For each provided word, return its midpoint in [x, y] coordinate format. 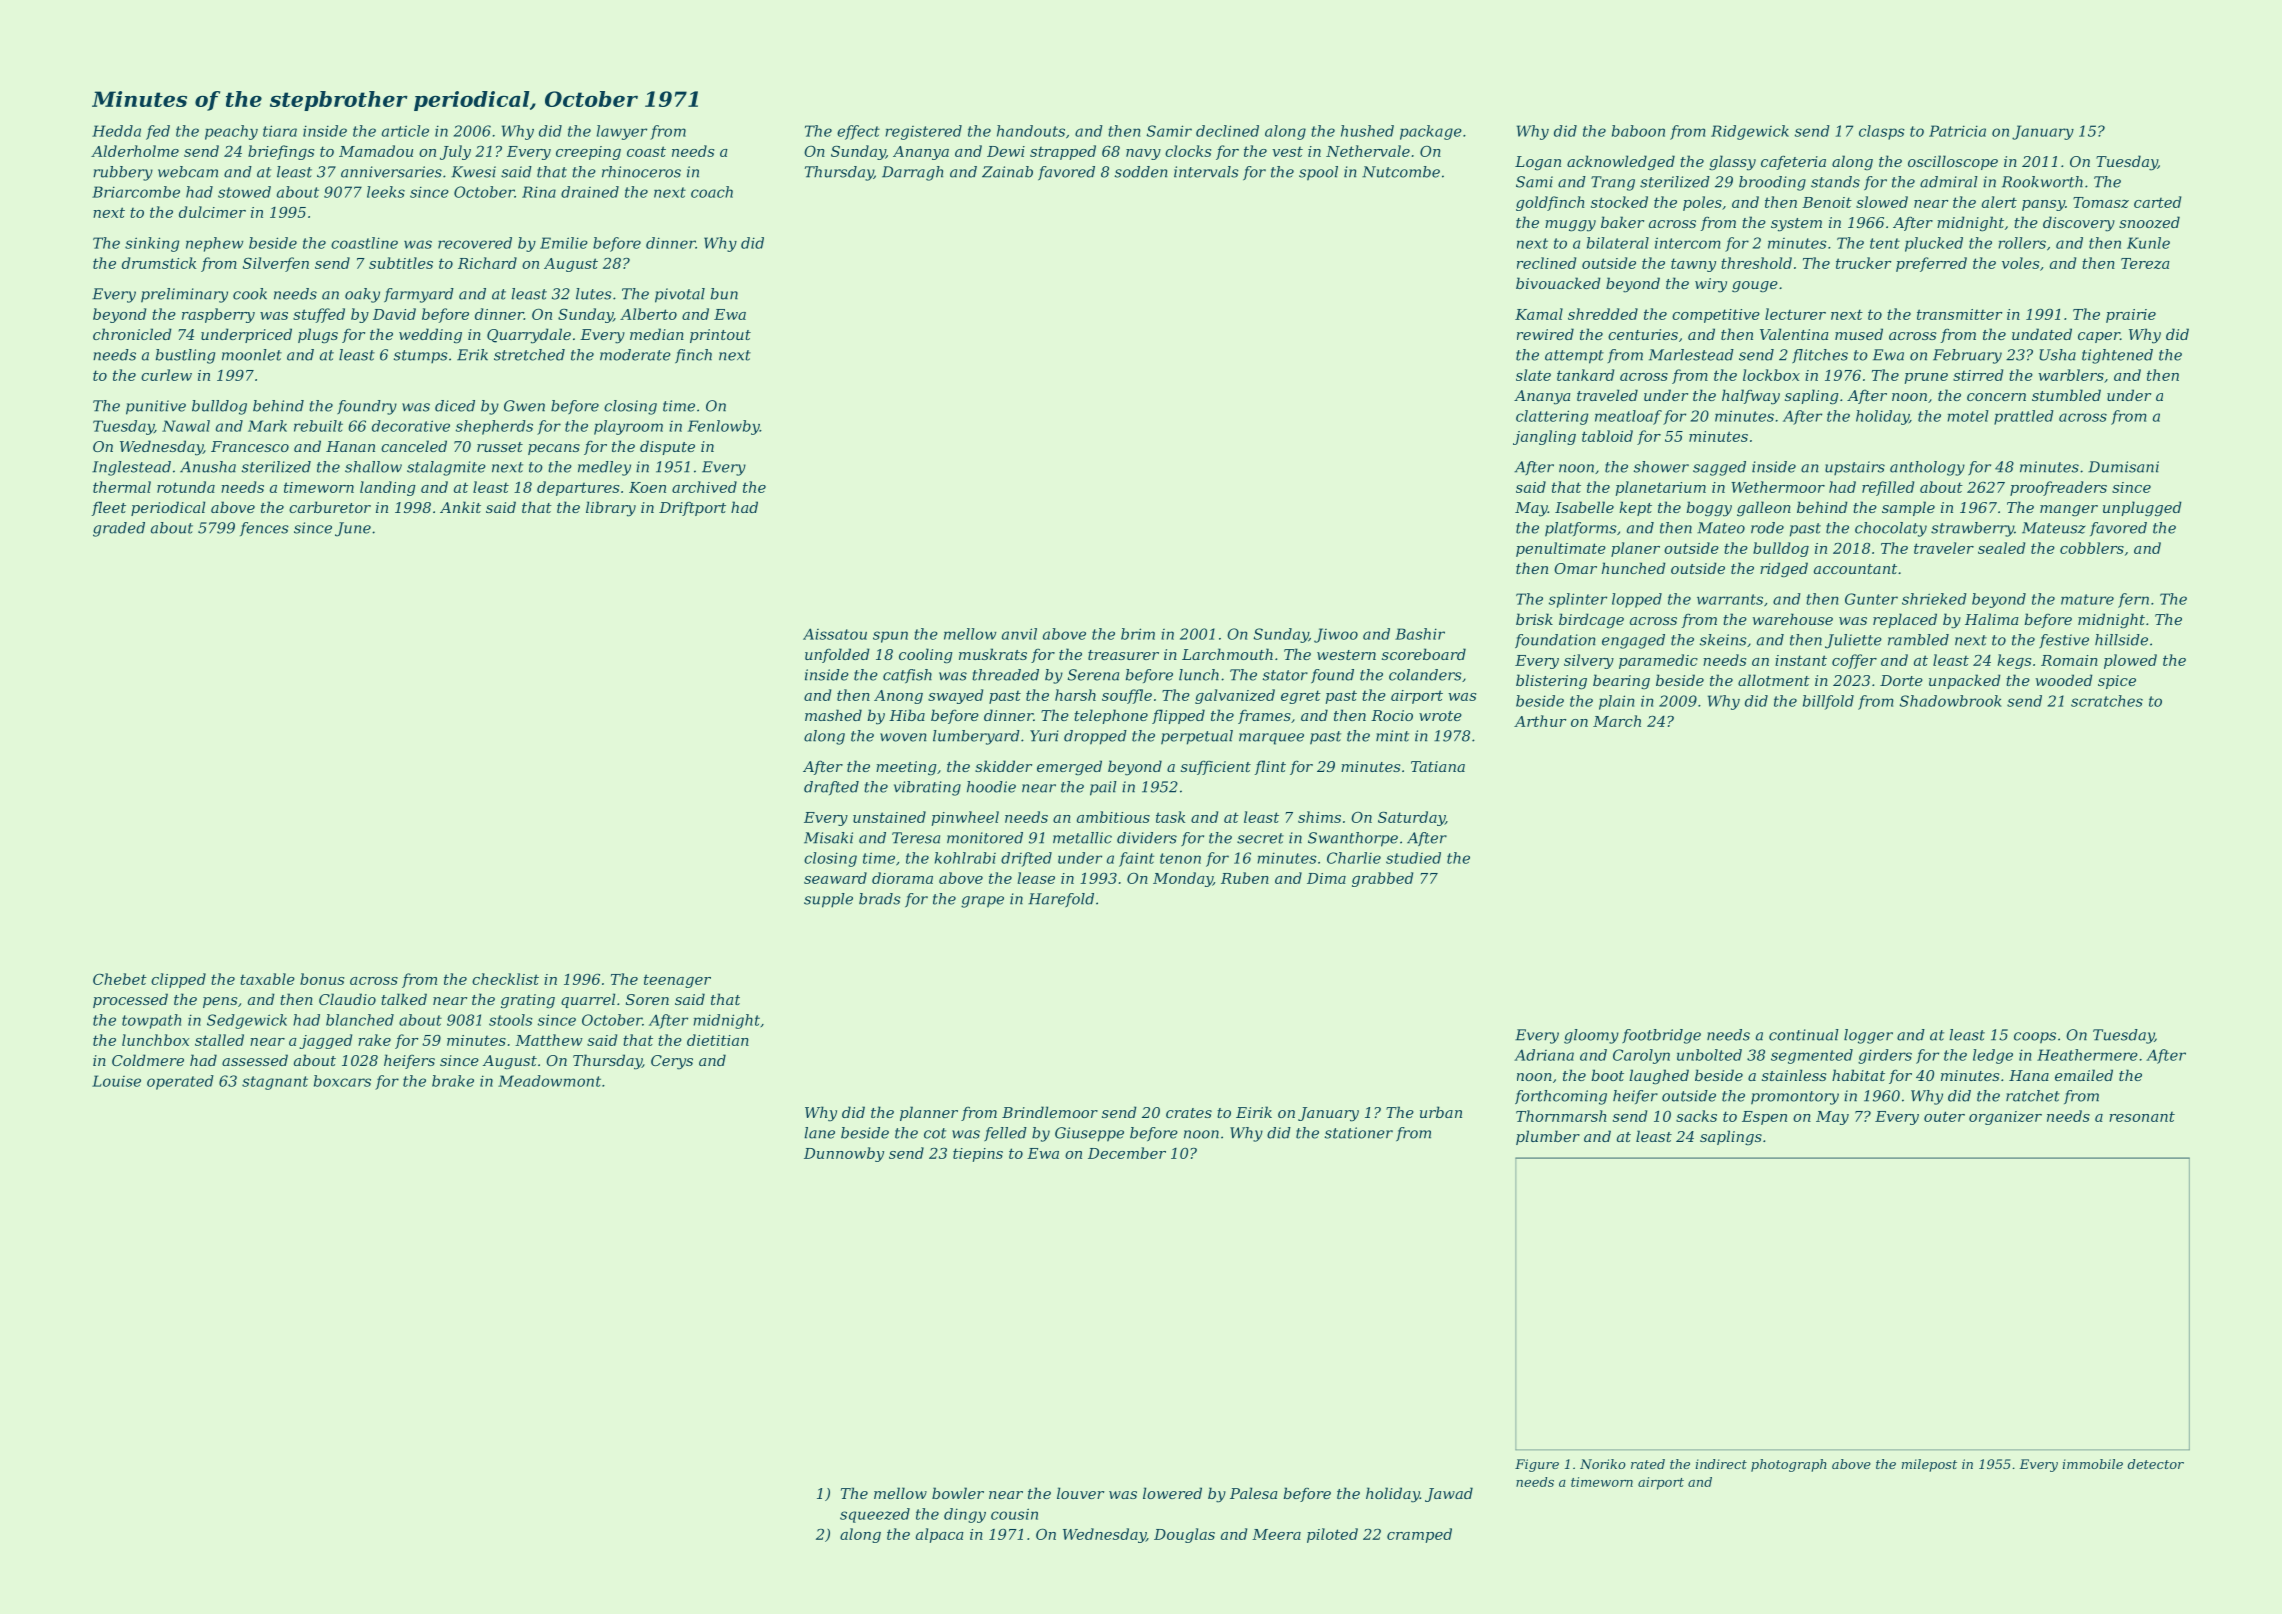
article [405, 131]
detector [2156, 1464]
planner [929, 1113]
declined [1227, 131]
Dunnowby [844, 1154]
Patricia [1957, 131]
